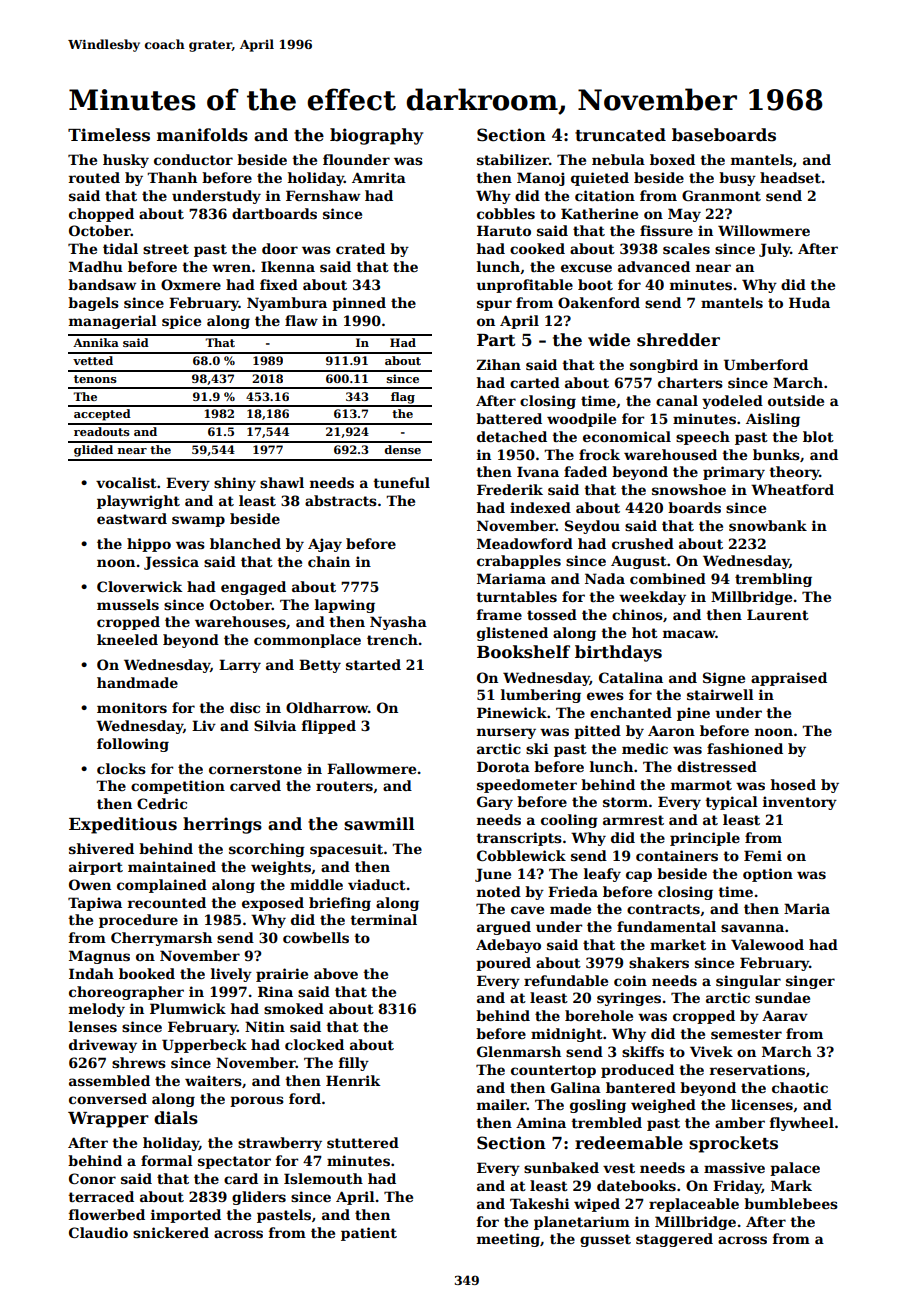 The image size is (908, 1316). I want to click on Conor, so click(92, 1178).
